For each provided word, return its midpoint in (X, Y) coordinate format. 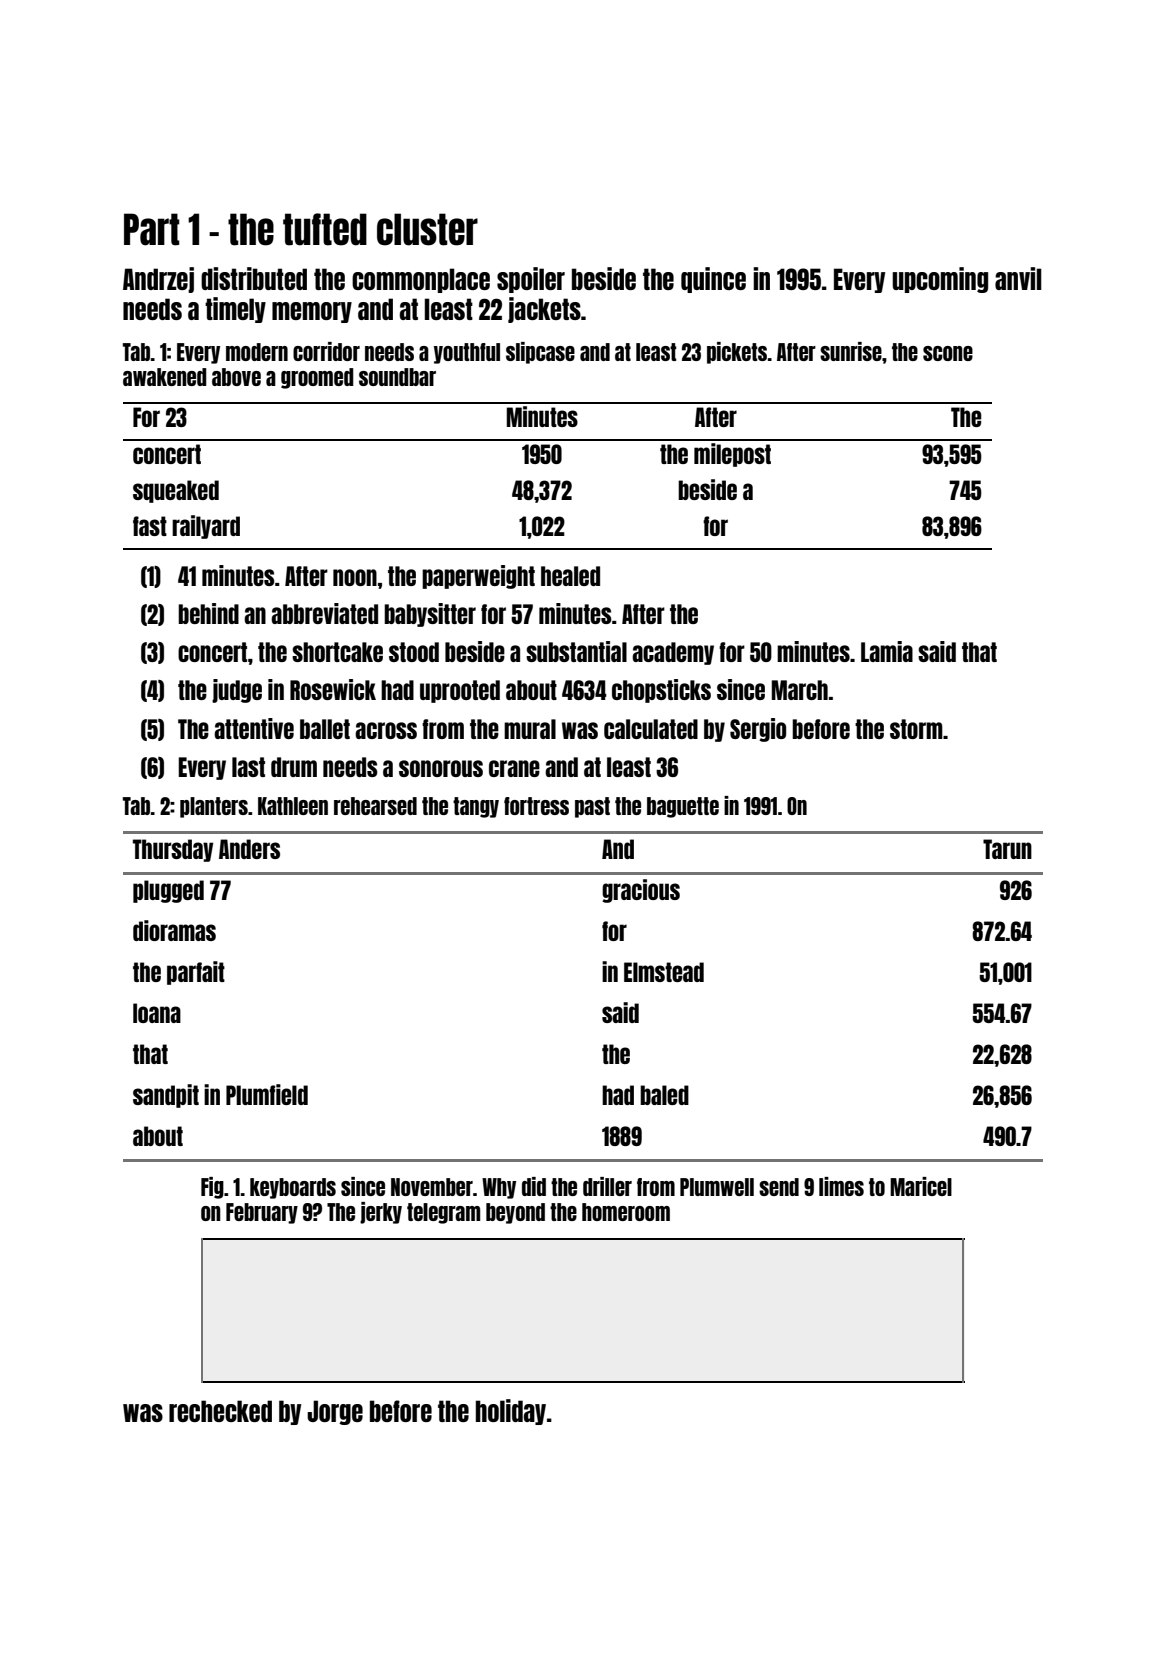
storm (916, 729)
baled (664, 1095)
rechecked (220, 1411)
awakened (165, 377)
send (779, 1187)
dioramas (174, 930)
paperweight (478, 577)
